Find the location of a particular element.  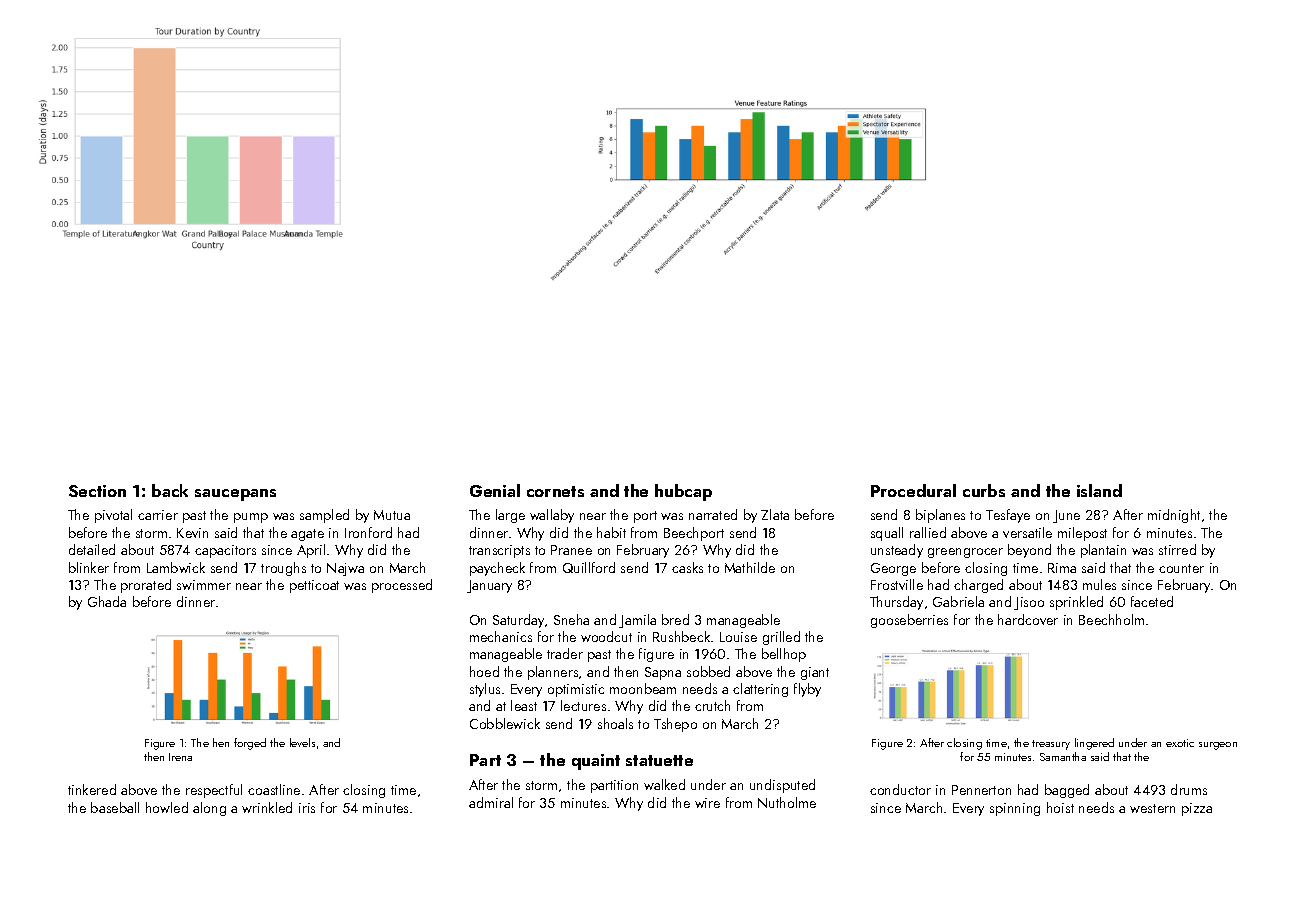

back is located at coordinates (170, 490).
